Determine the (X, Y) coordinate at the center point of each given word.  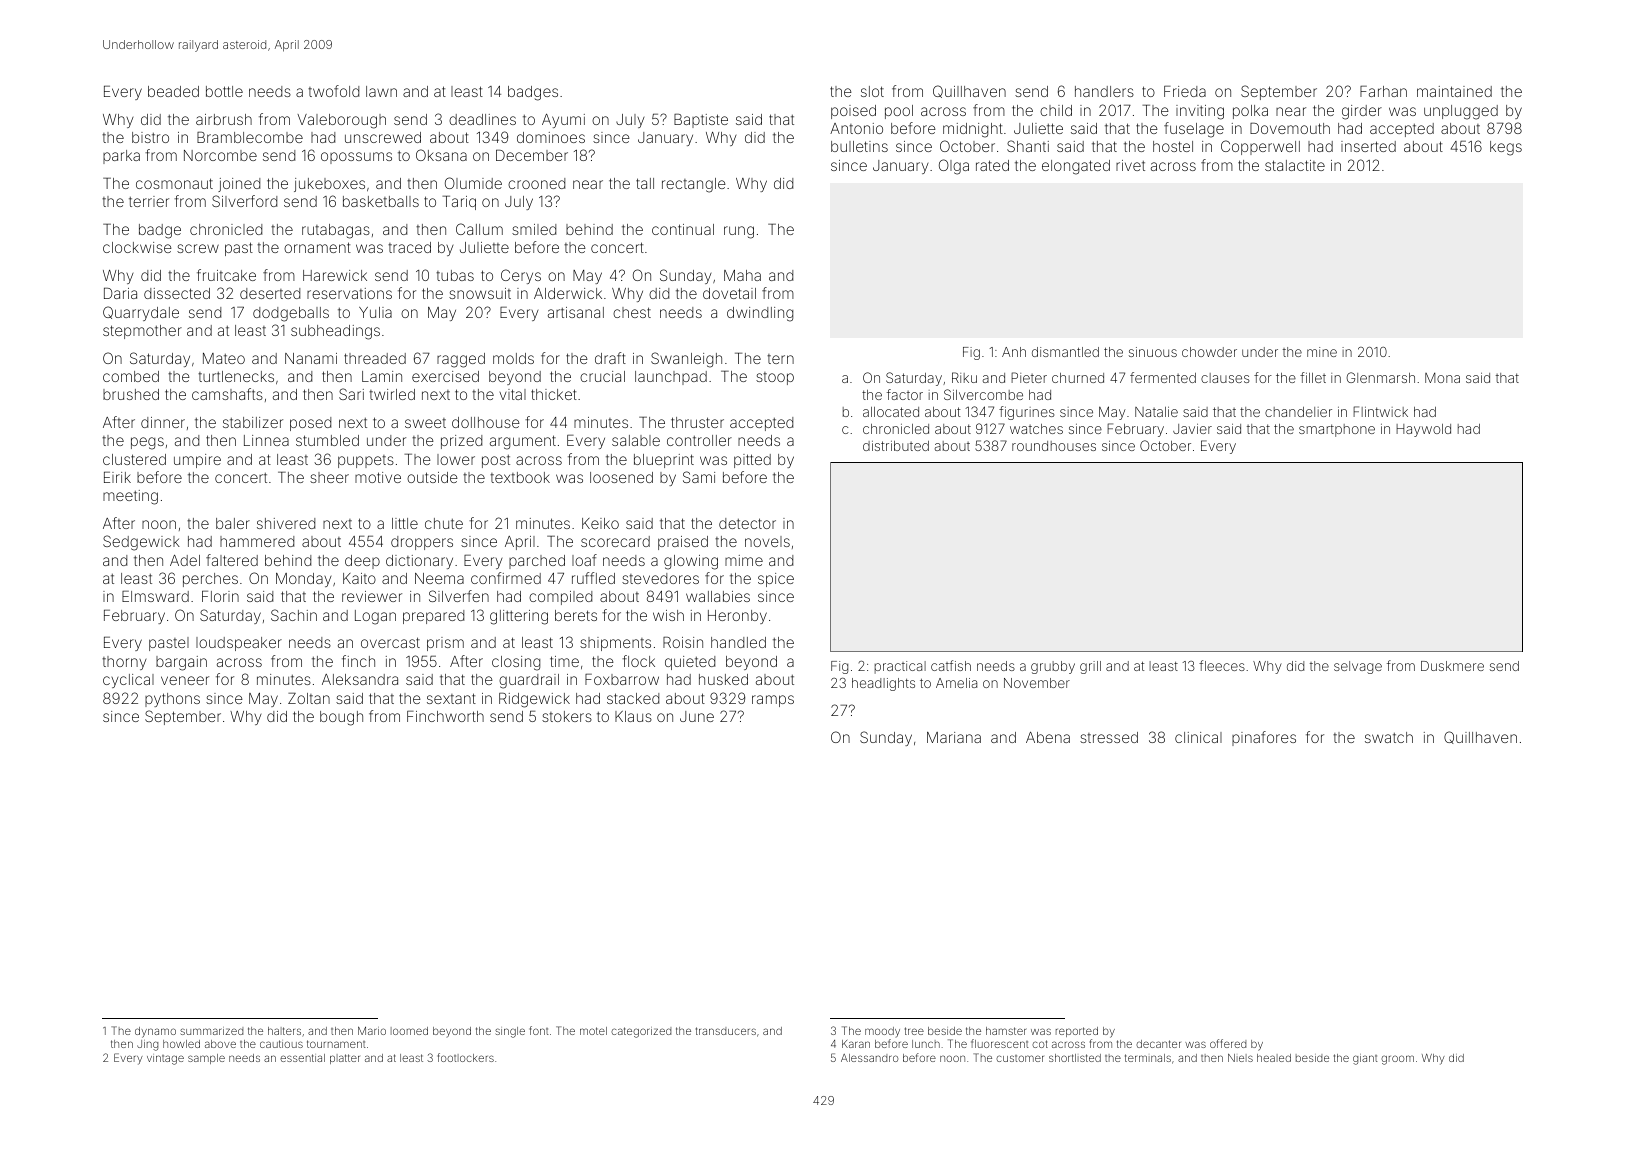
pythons (172, 700)
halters (284, 1031)
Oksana (441, 155)
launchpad (671, 378)
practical (900, 667)
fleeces (1222, 665)
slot (872, 91)
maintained (1454, 91)
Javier (1192, 429)
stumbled (327, 440)
